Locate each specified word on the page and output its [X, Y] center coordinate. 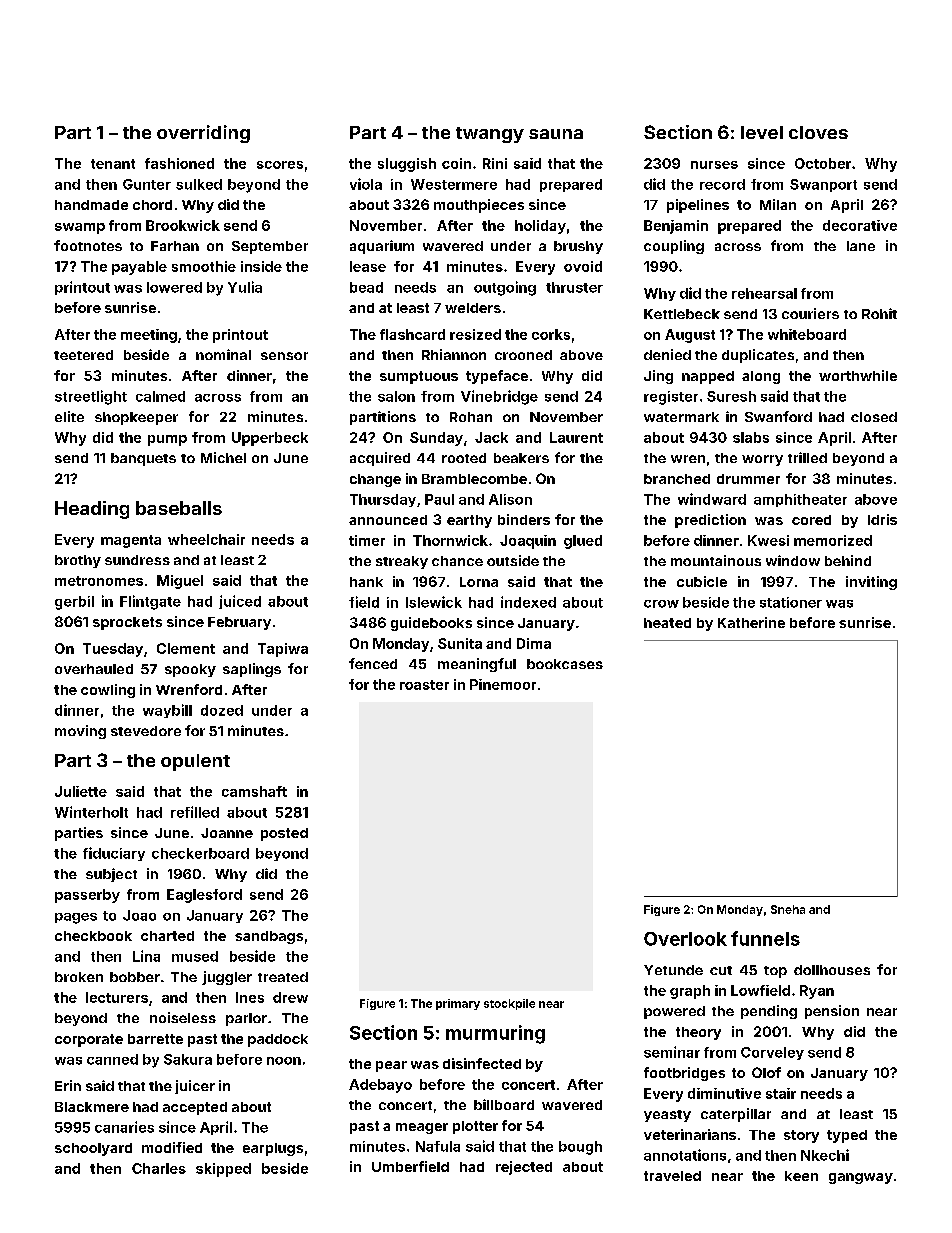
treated [283, 977]
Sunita [460, 643]
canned [112, 1059]
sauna [556, 134]
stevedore [146, 731]
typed [847, 1136]
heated [667, 623]
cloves [818, 132]
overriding [203, 134]
